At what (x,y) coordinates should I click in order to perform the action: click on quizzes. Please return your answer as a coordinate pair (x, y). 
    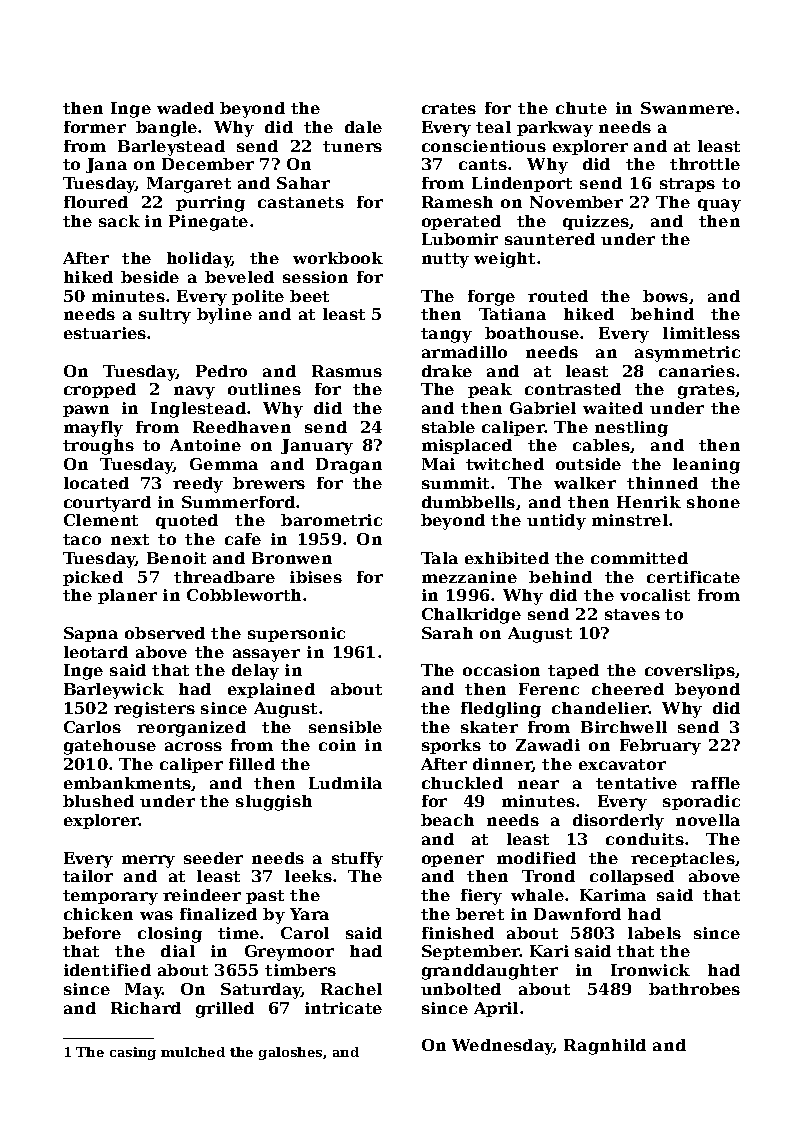
    Looking at the image, I should click on (596, 222).
